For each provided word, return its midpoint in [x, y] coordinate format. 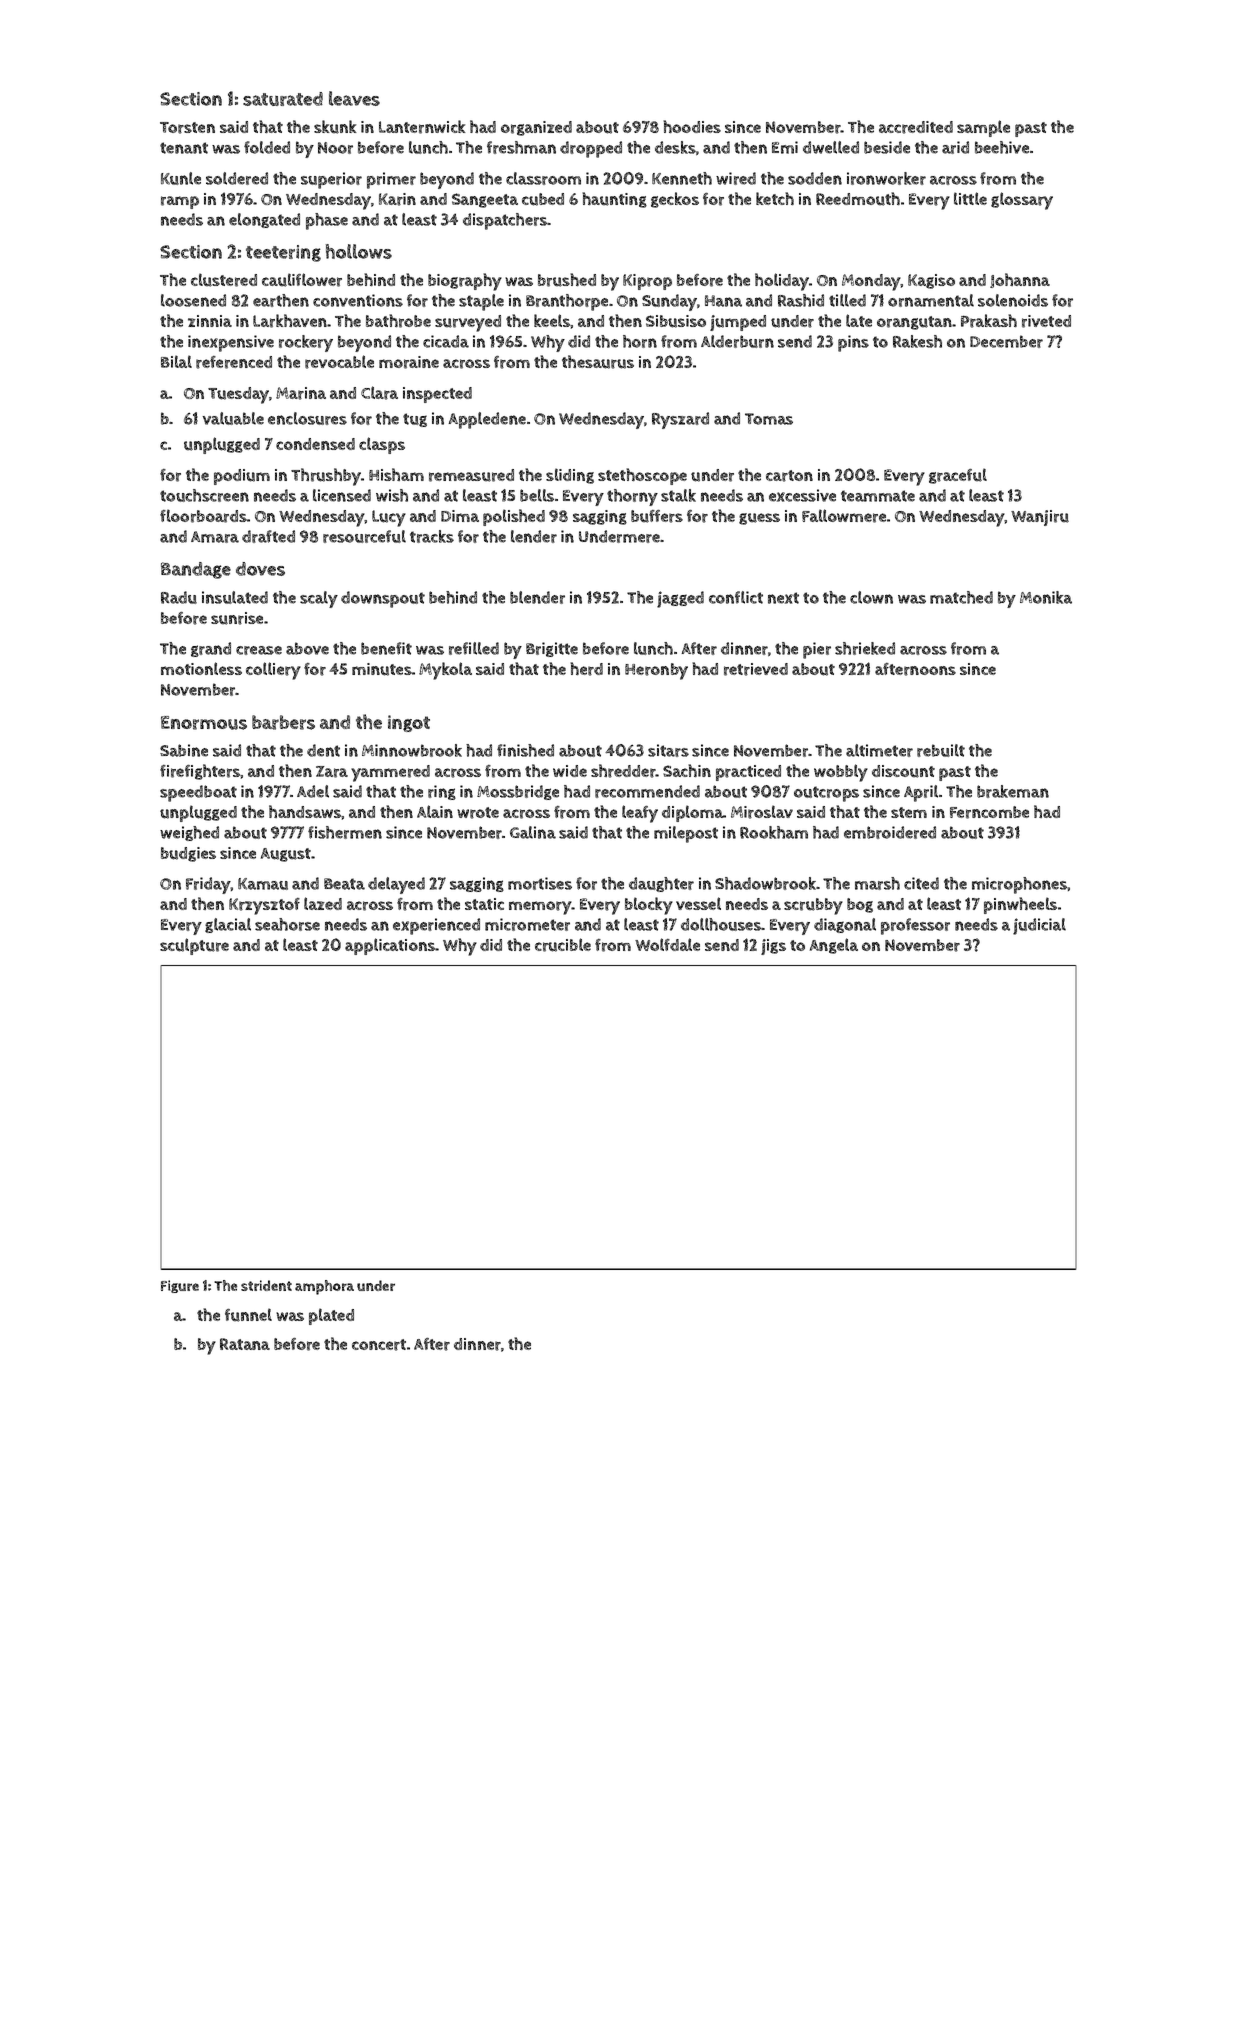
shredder [623, 771]
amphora [324, 1287]
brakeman [1013, 791]
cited [921, 883]
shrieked [865, 648]
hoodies [692, 126]
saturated [283, 99]
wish [392, 495]
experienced [436, 926]
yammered [390, 773]
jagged [680, 599]
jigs [773, 947]
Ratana [245, 1344]
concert [379, 1345]
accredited [916, 127]
